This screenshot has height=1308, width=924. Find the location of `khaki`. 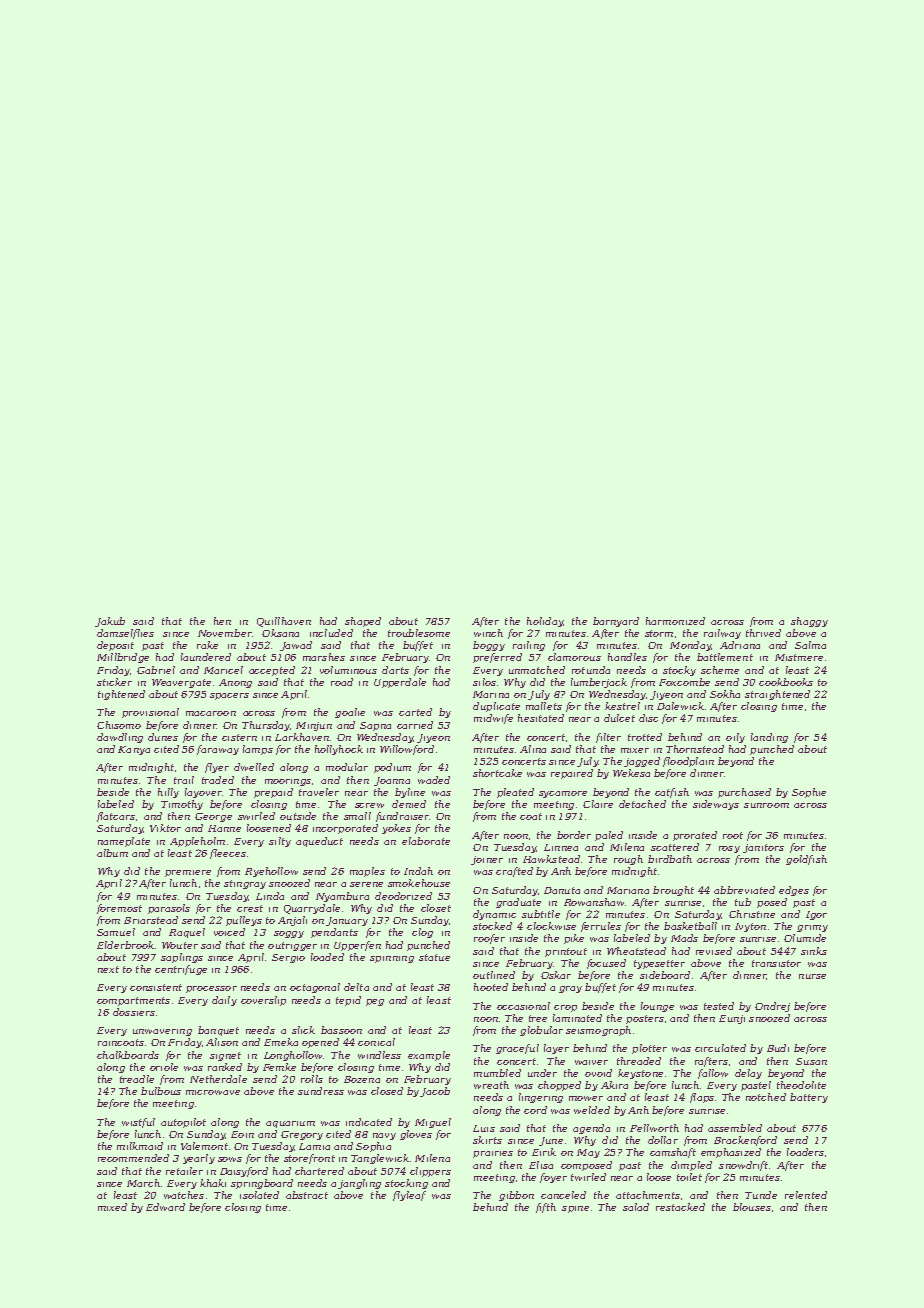

khaki is located at coordinates (213, 1183).
